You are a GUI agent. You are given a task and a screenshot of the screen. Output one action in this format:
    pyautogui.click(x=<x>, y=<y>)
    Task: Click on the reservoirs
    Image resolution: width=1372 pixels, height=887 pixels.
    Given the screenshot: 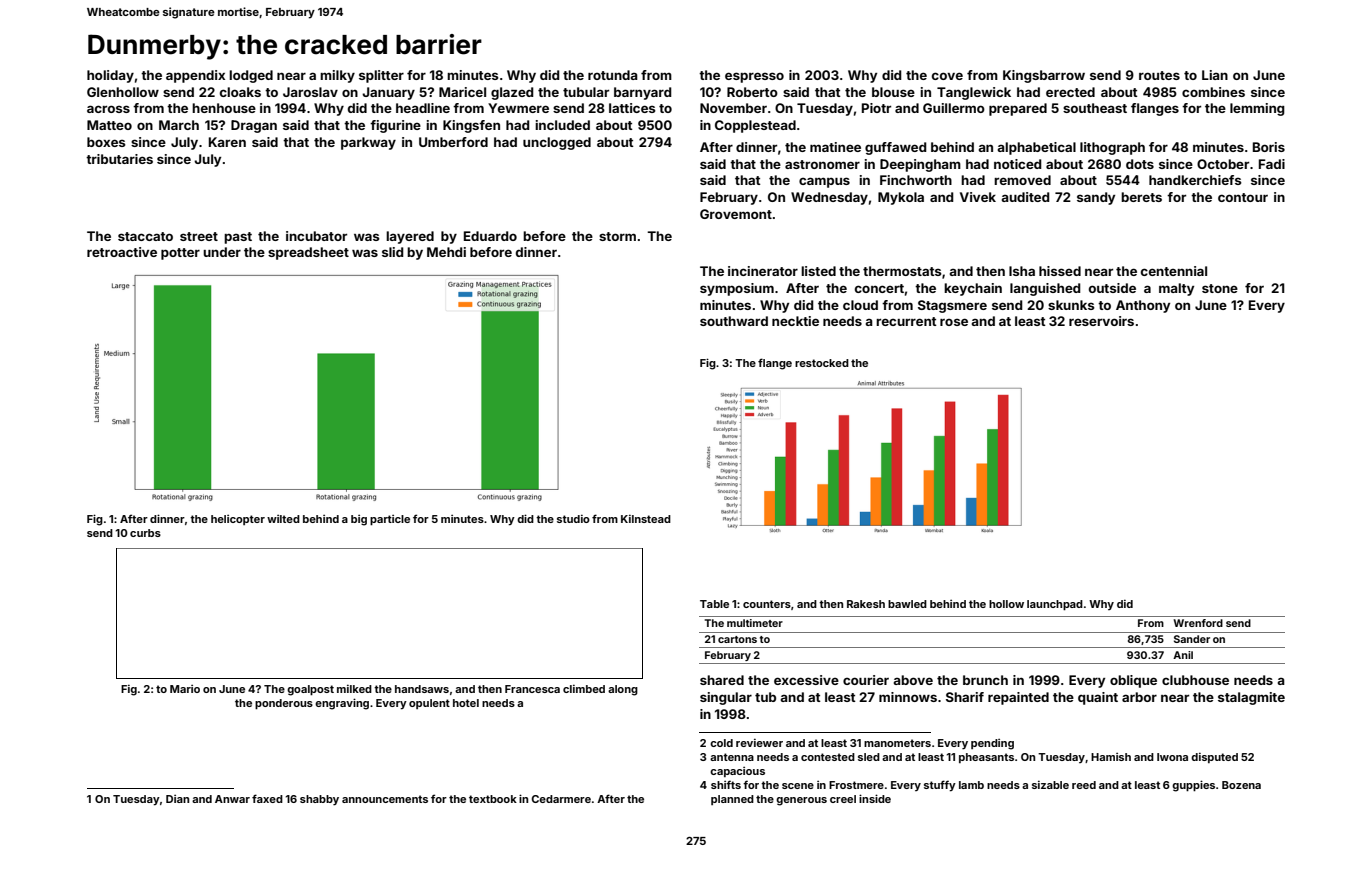 What is the action you would take?
    pyautogui.click(x=1101, y=321)
